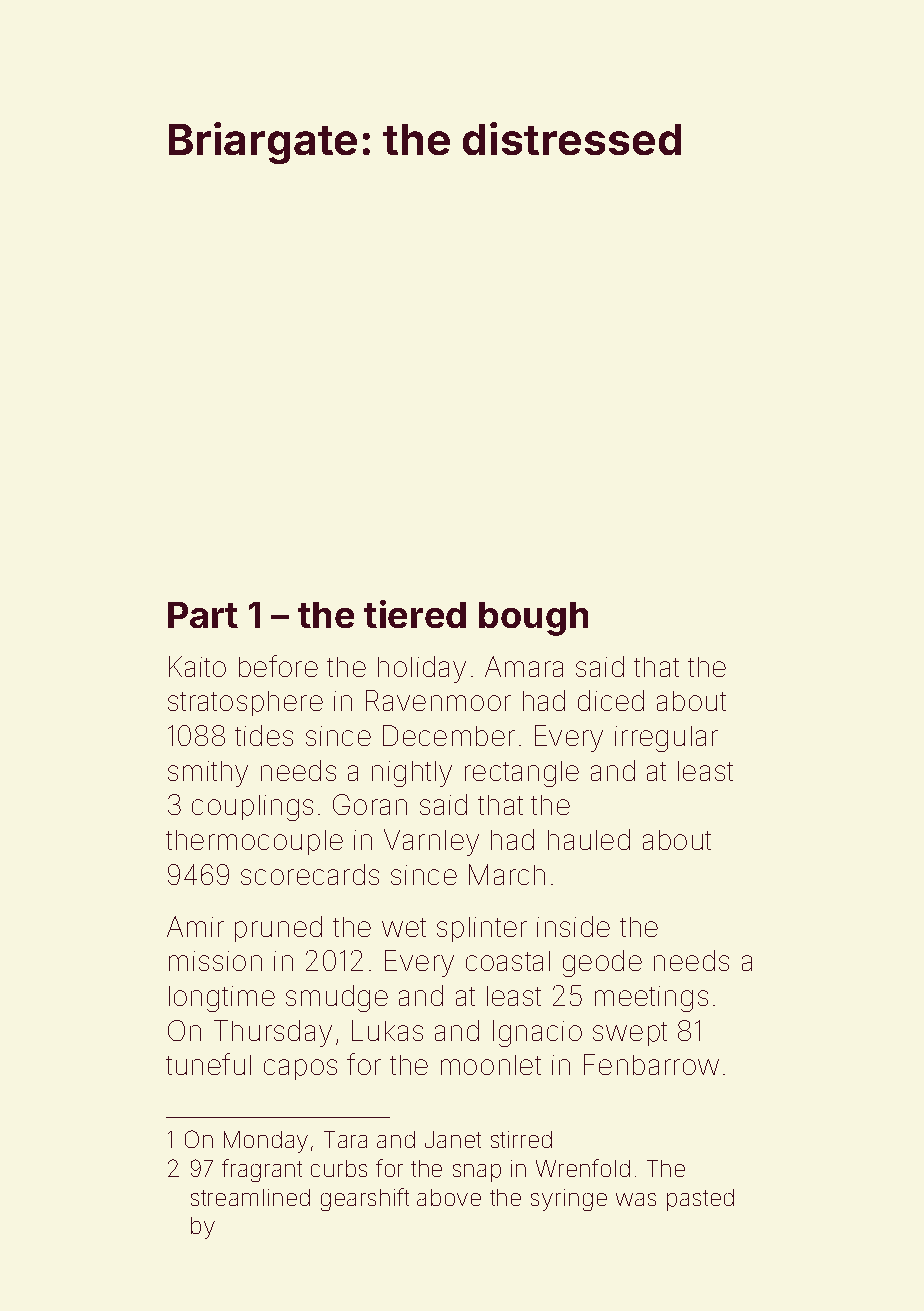  Describe the element at coordinates (507, 874) in the page. I see `March` at that location.
